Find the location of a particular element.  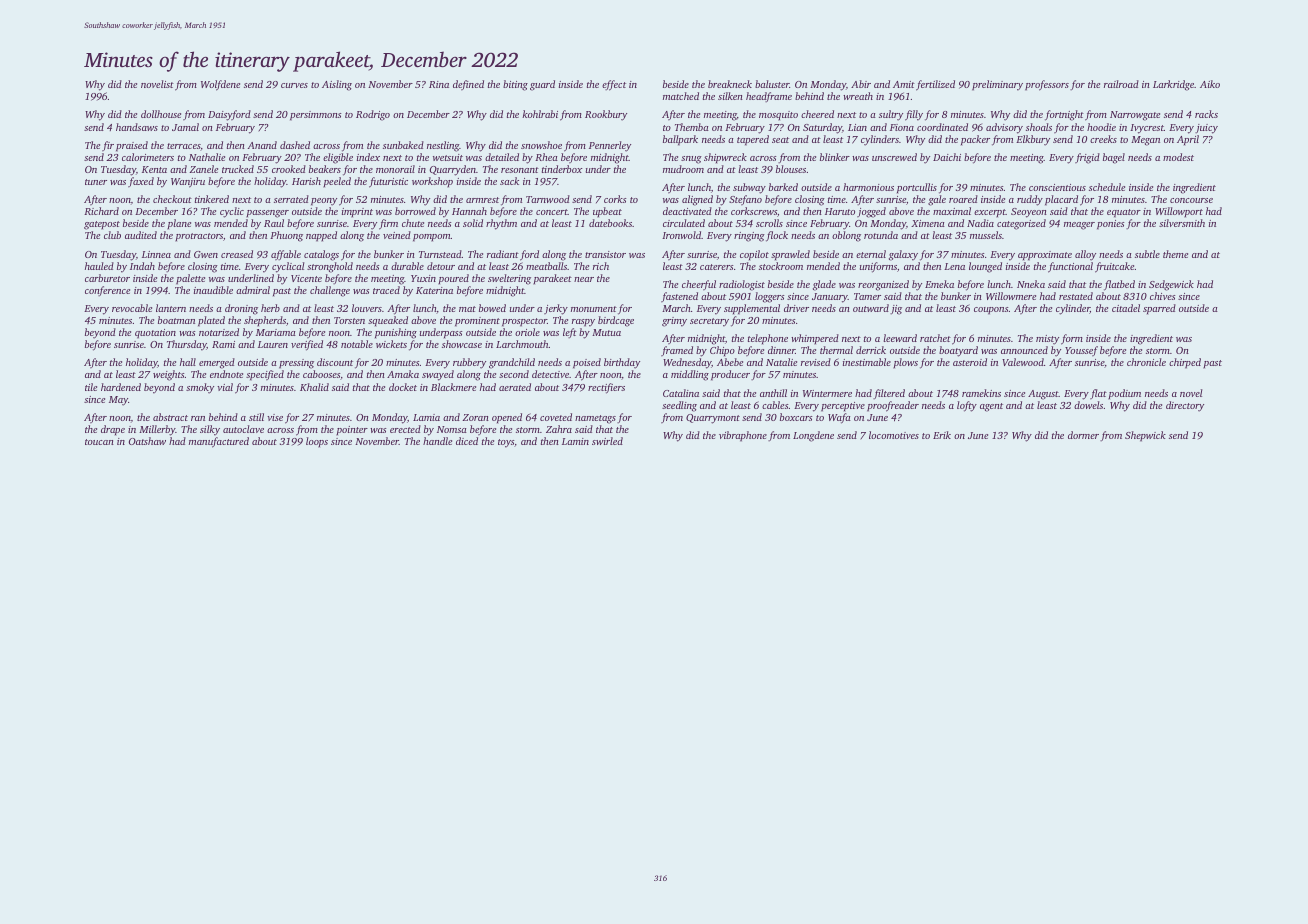

breakneck is located at coordinates (730, 84).
